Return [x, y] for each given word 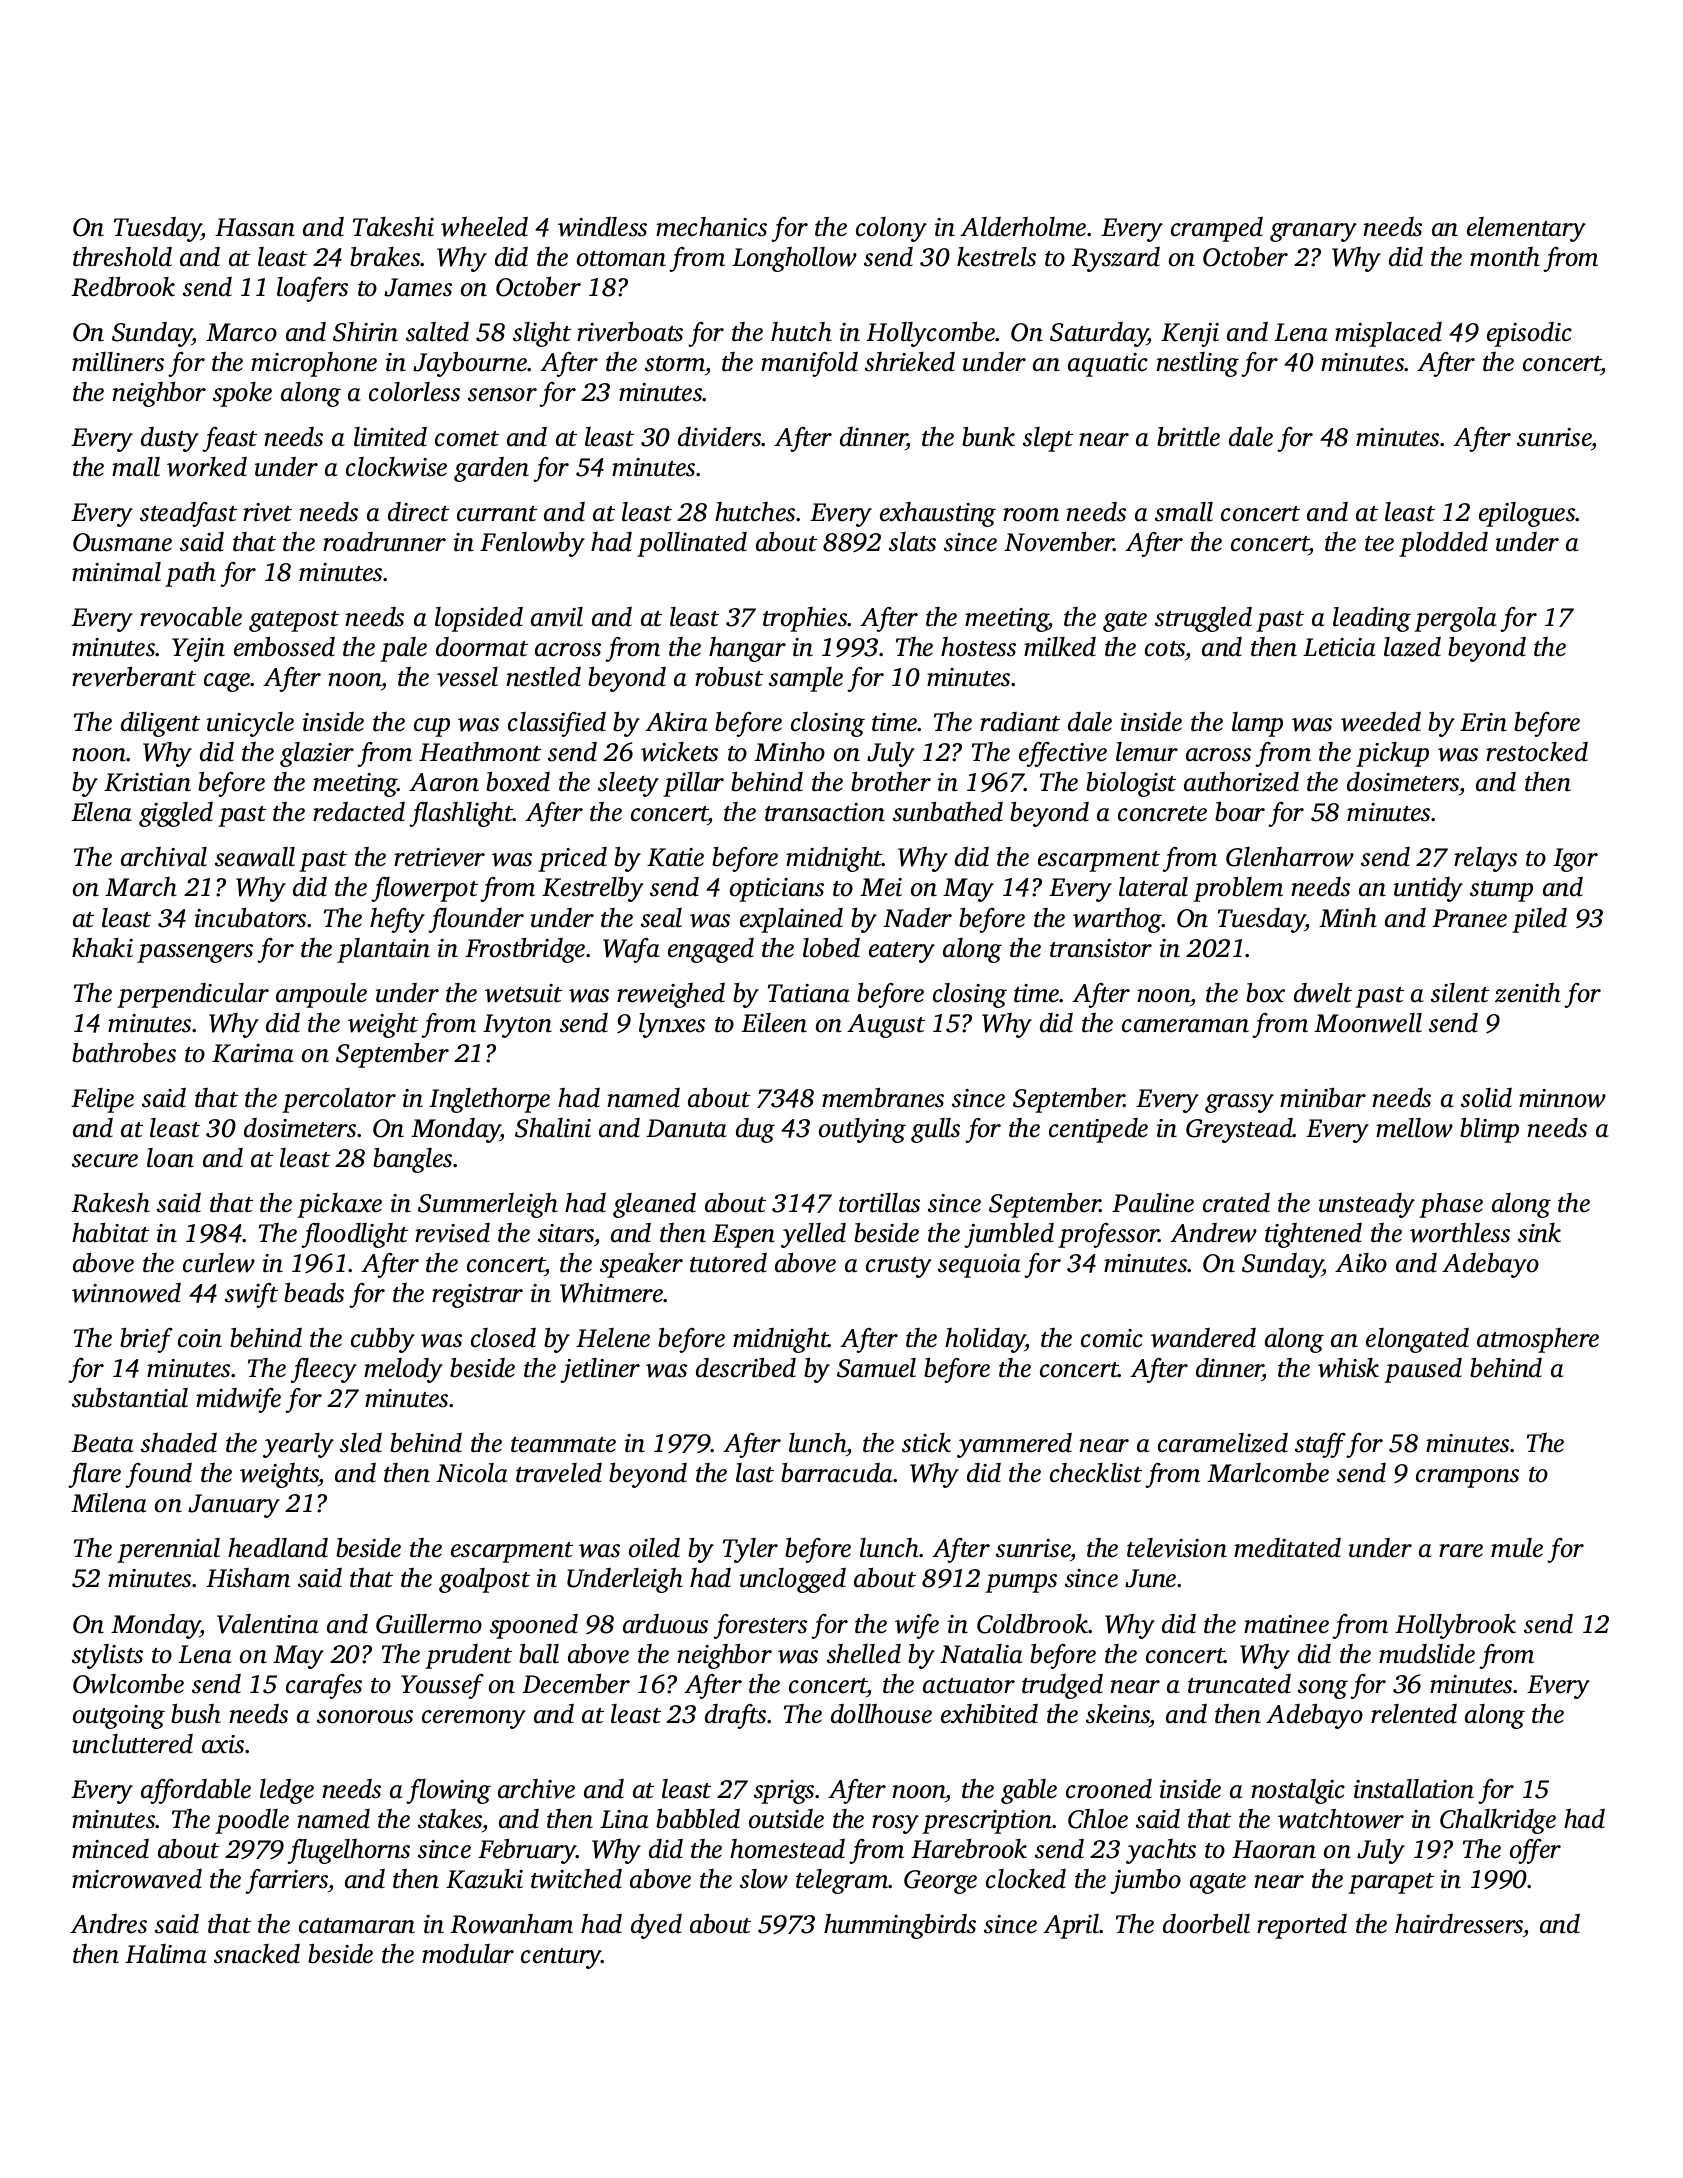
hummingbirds [900, 1926]
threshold [122, 257]
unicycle [250, 724]
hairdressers [1459, 1924]
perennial [168, 1550]
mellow [1414, 1128]
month [1505, 257]
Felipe [102, 1100]
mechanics [711, 227]
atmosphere [1538, 1340]
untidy [1428, 889]
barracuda [837, 1473]
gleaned [654, 1205]
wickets [679, 752]
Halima [166, 1954]
